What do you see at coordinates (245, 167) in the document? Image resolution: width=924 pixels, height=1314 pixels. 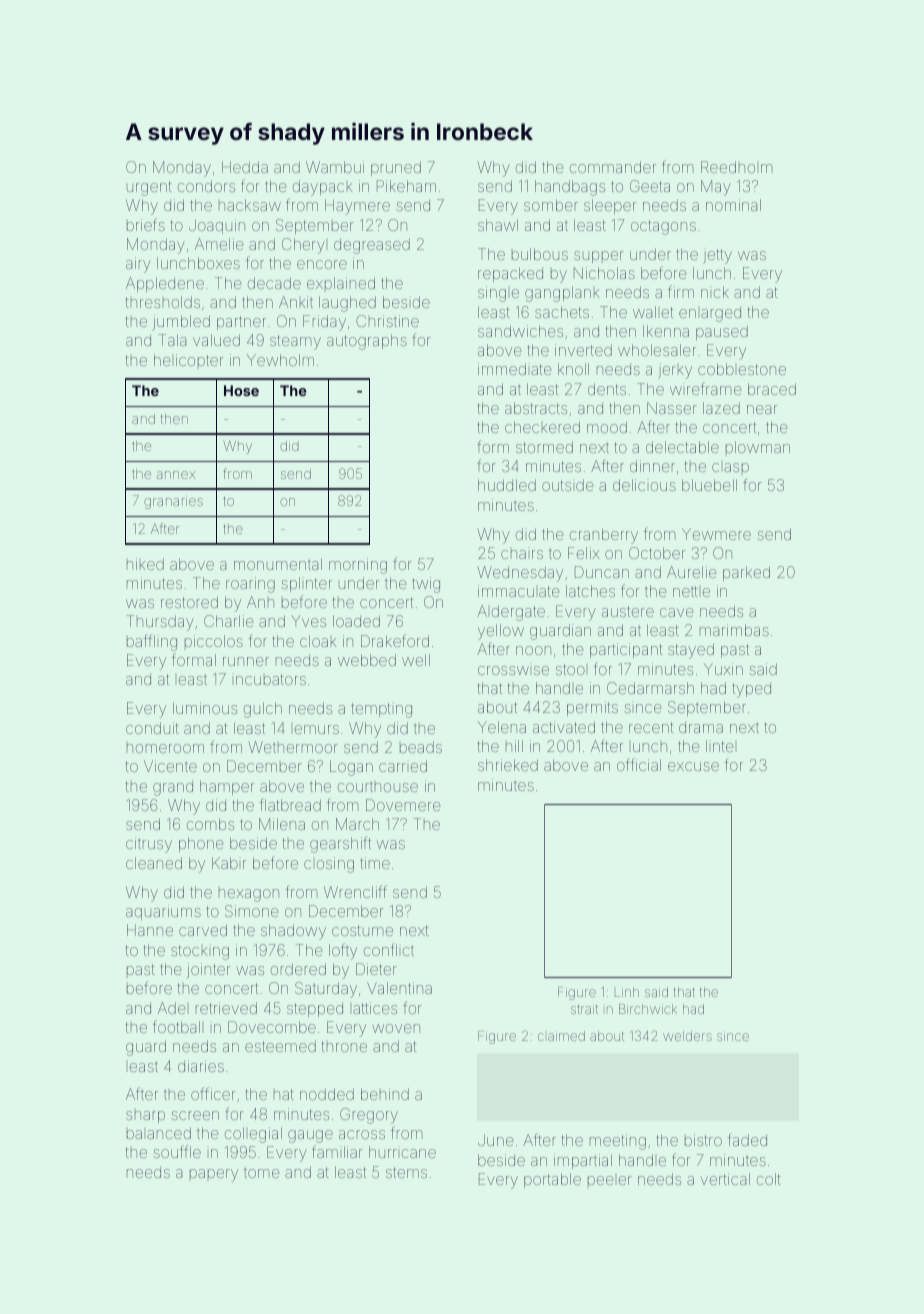 I see `Hedda` at bounding box center [245, 167].
